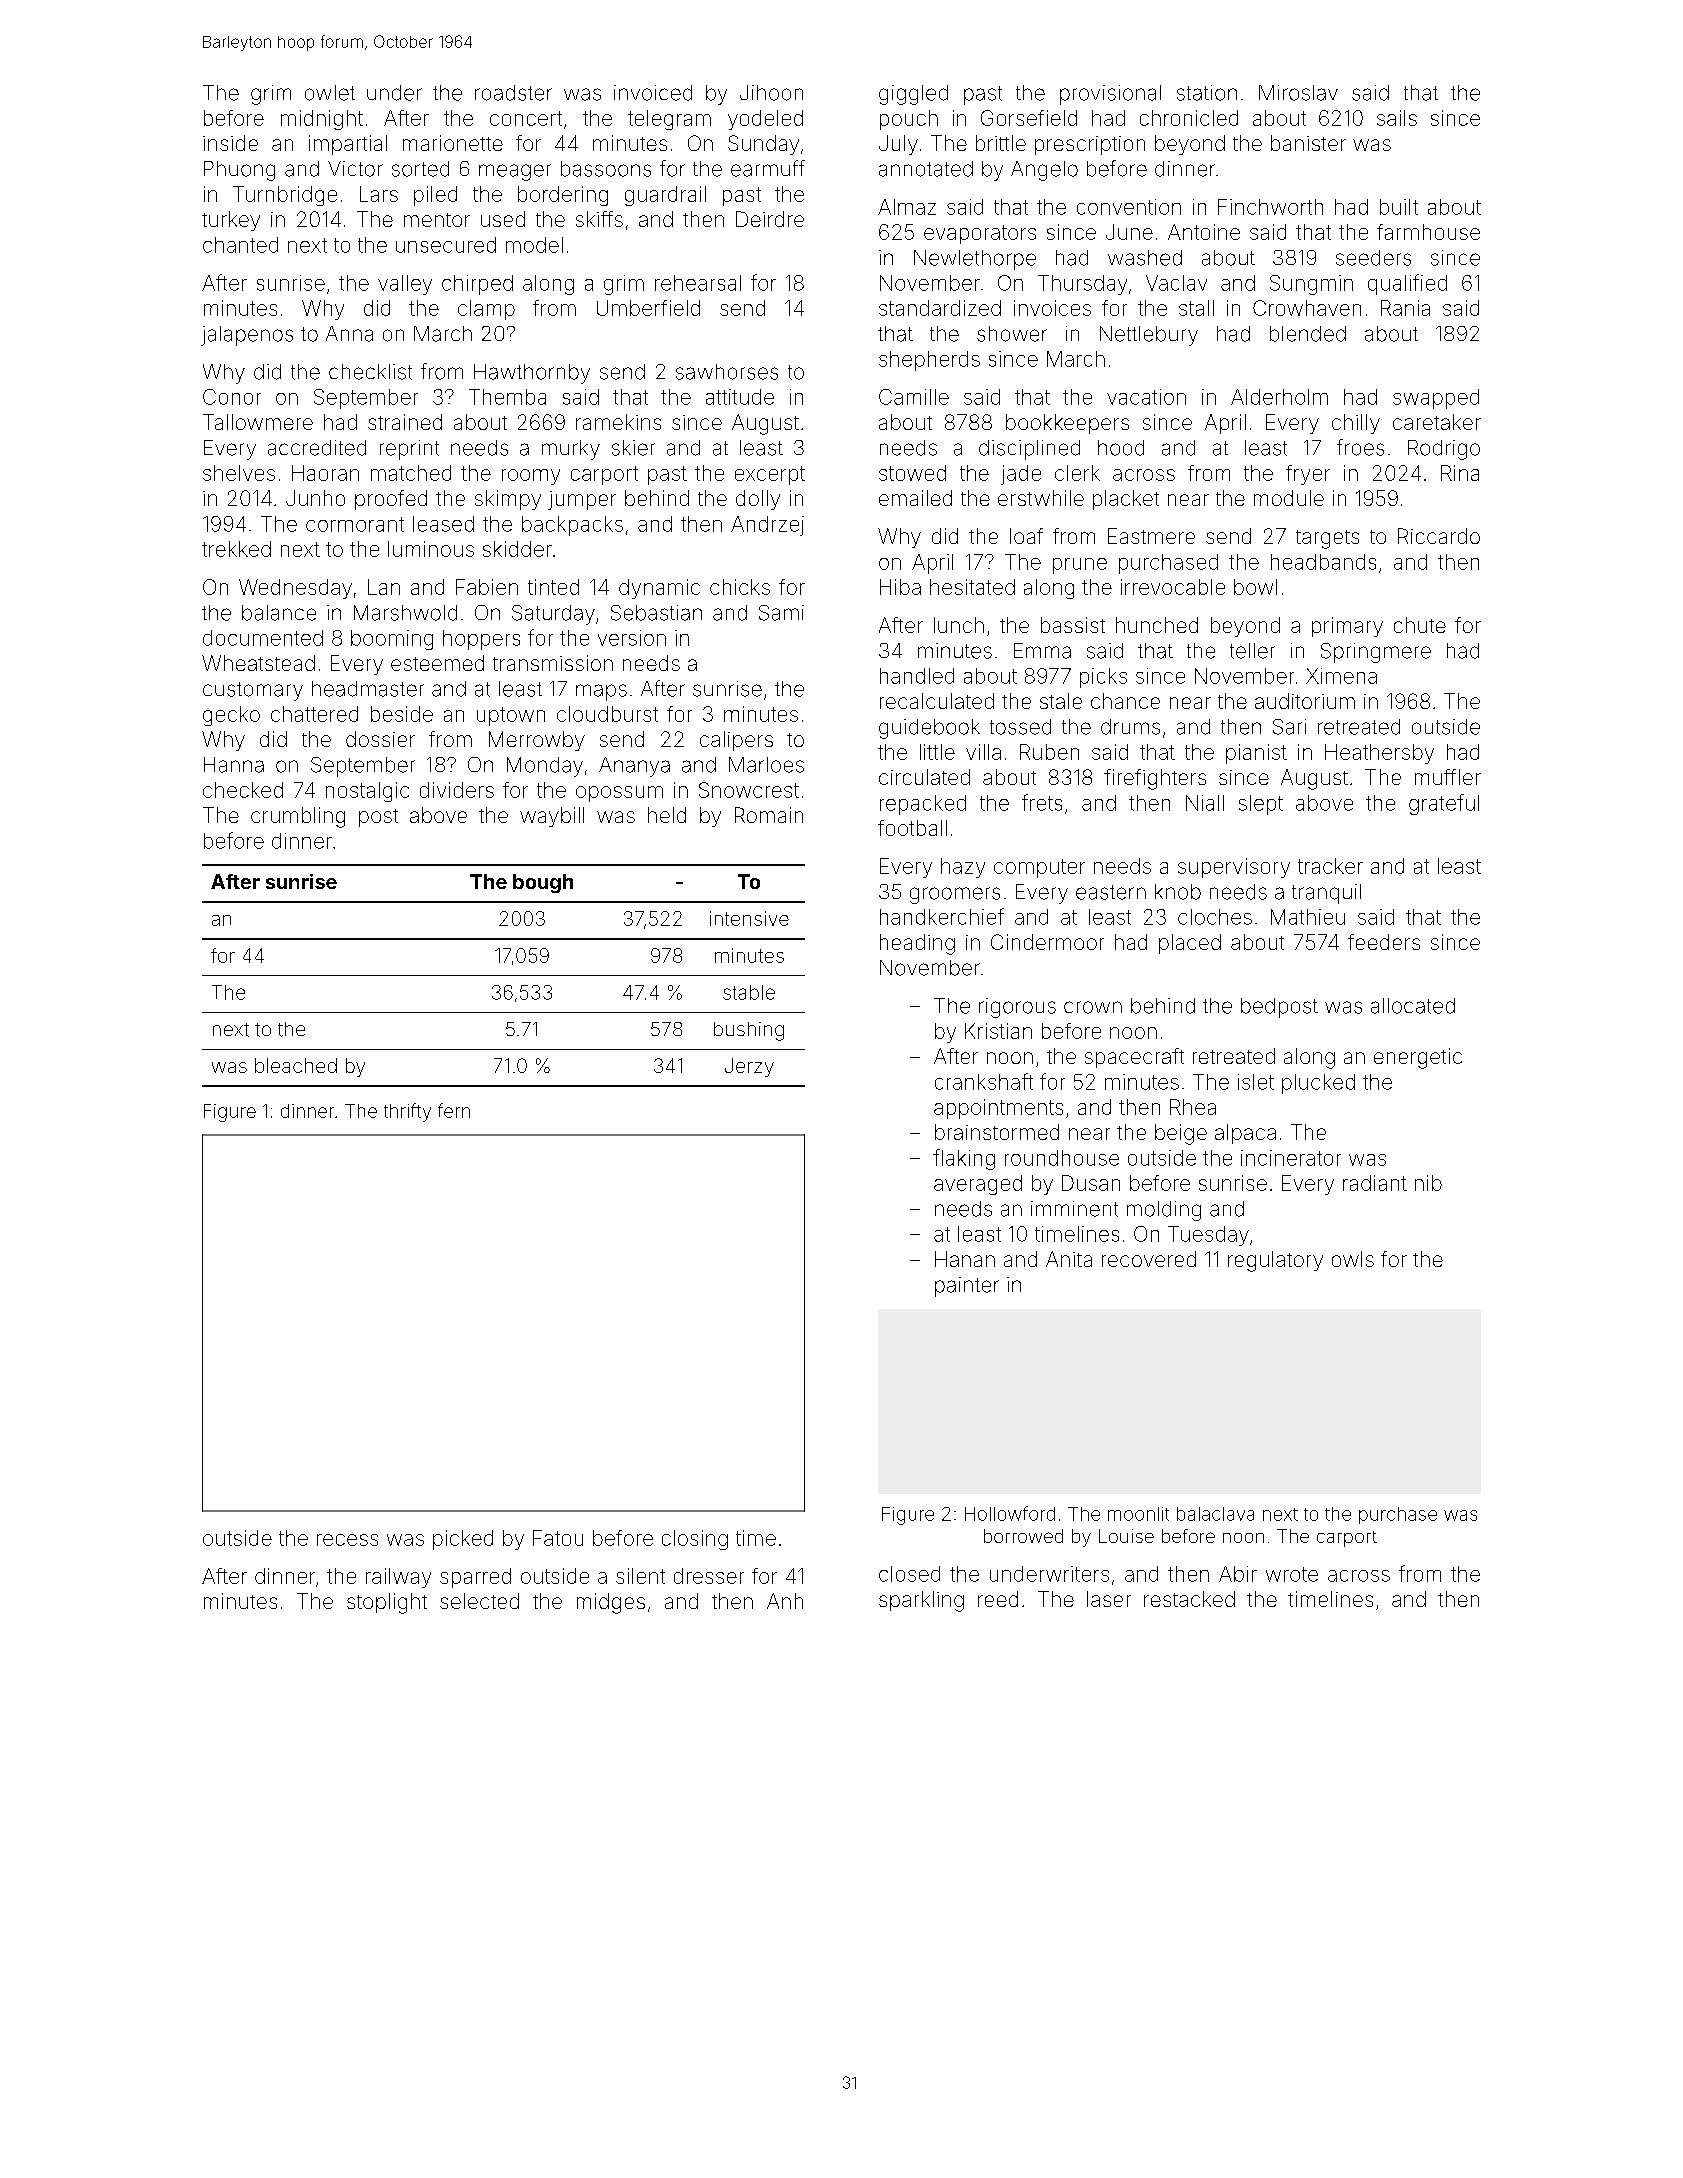 The height and width of the document is (2178, 1683). Describe the element at coordinates (749, 1067) in the document. I see `Jerzy` at that location.
